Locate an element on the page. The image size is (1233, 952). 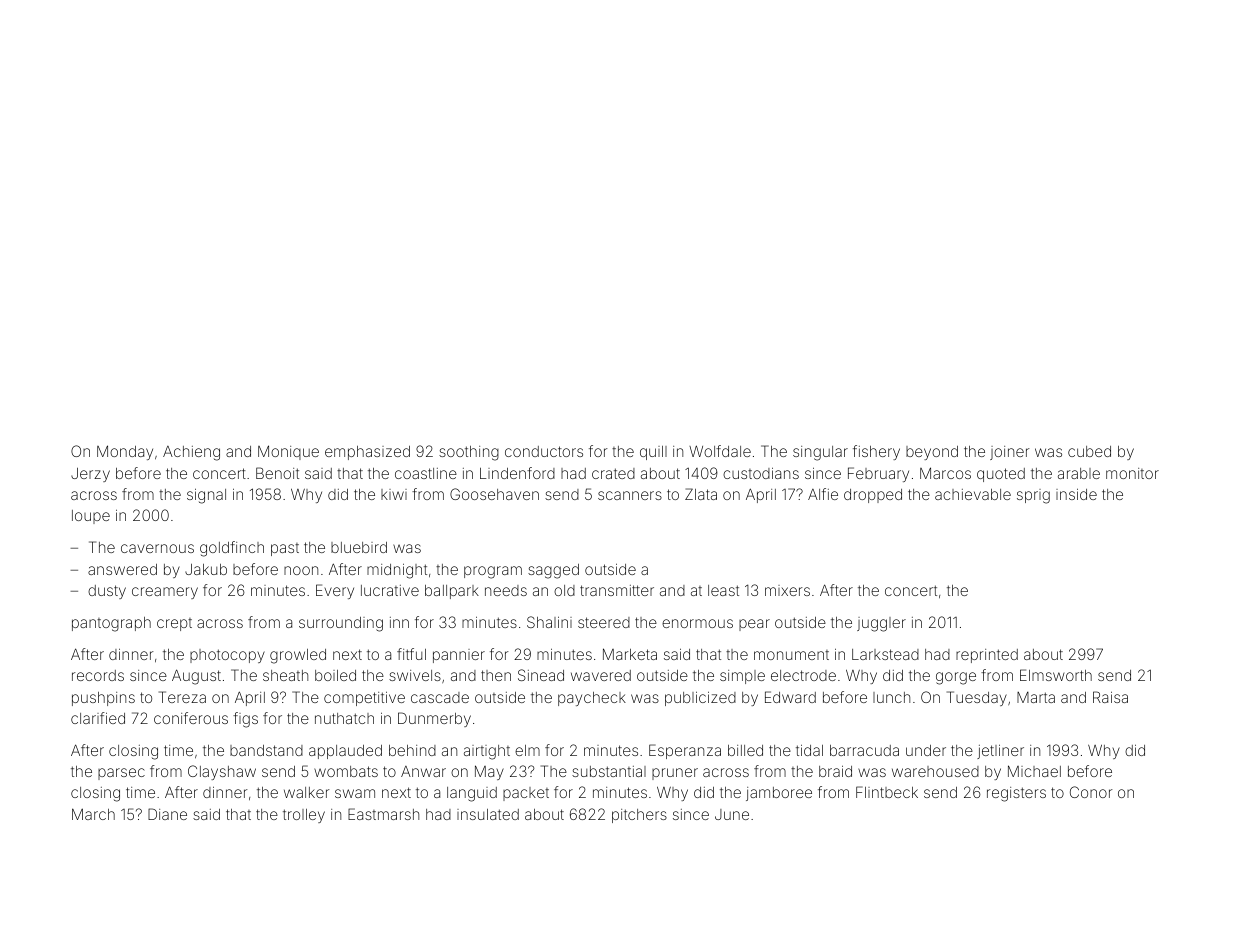
quoted is located at coordinates (1001, 475).
